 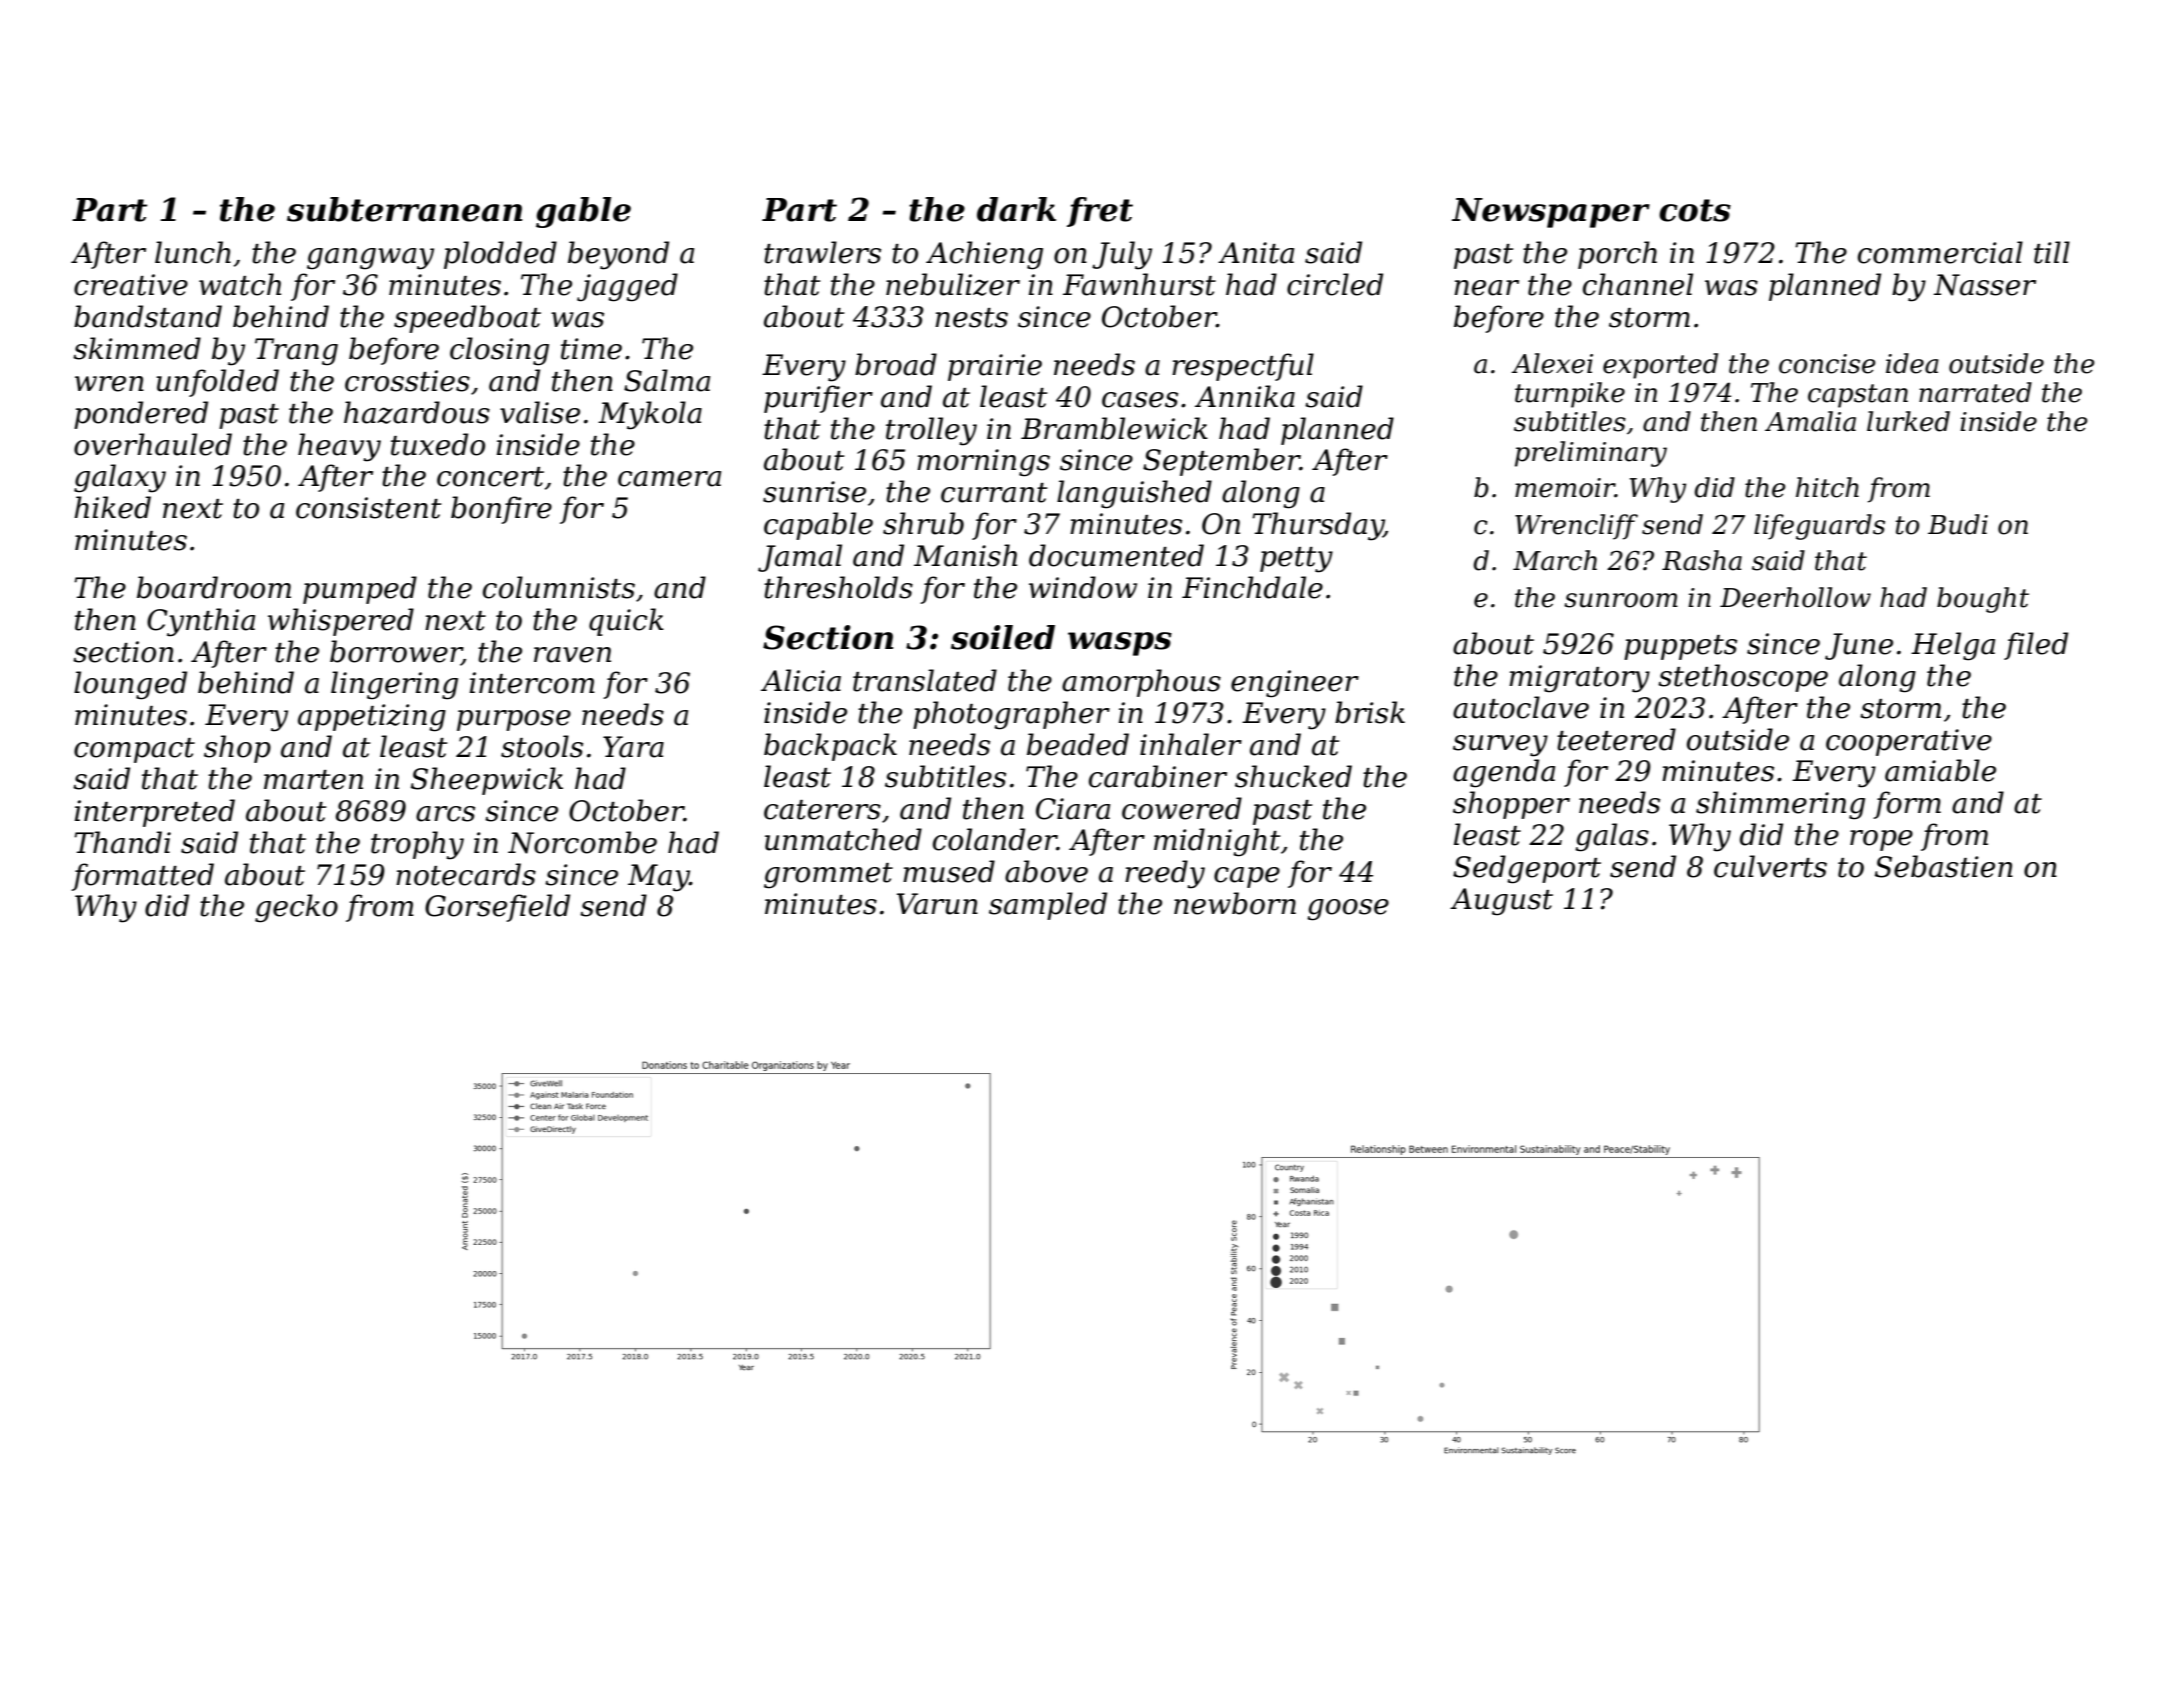 I want to click on pumped, so click(x=360, y=590).
